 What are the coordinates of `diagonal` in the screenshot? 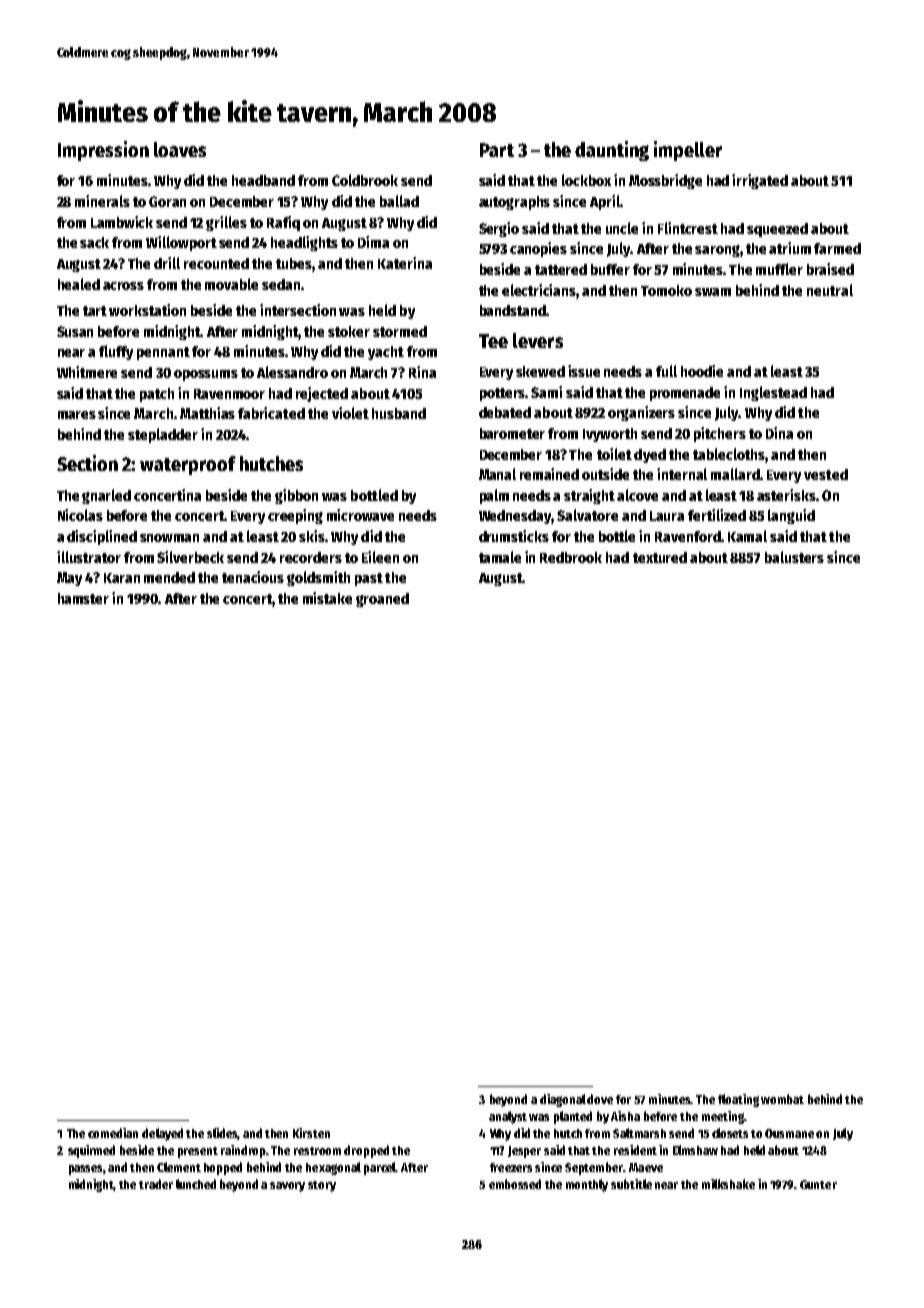 It's located at (563, 1100).
